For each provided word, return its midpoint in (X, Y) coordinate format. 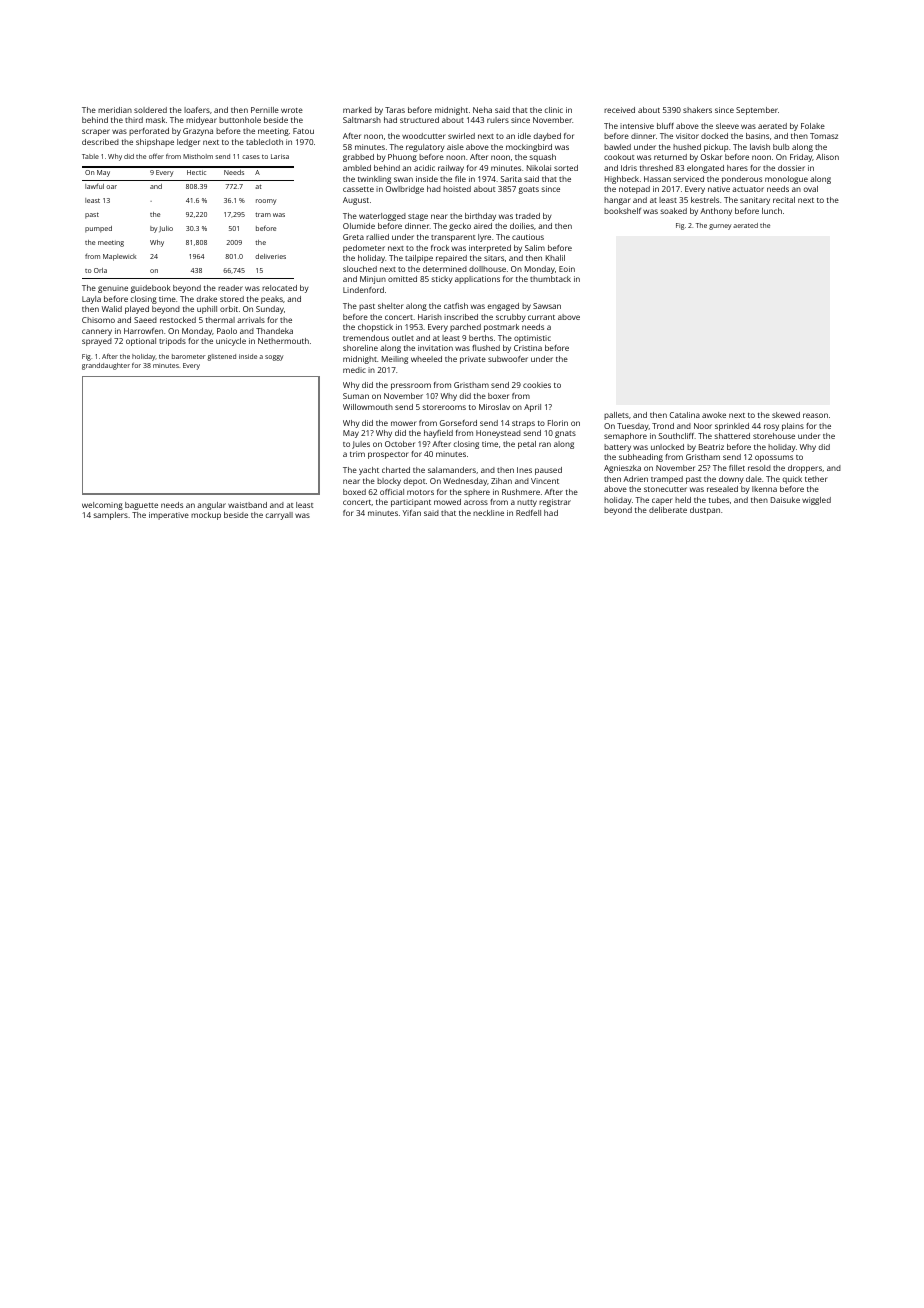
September (757, 111)
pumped (98, 229)
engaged (503, 307)
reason (815, 415)
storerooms (444, 407)
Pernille (265, 110)
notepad (634, 190)
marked (357, 110)
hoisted (457, 189)
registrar (555, 503)
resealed (722, 489)
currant (541, 317)
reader (230, 288)
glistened (221, 357)
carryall (279, 516)
